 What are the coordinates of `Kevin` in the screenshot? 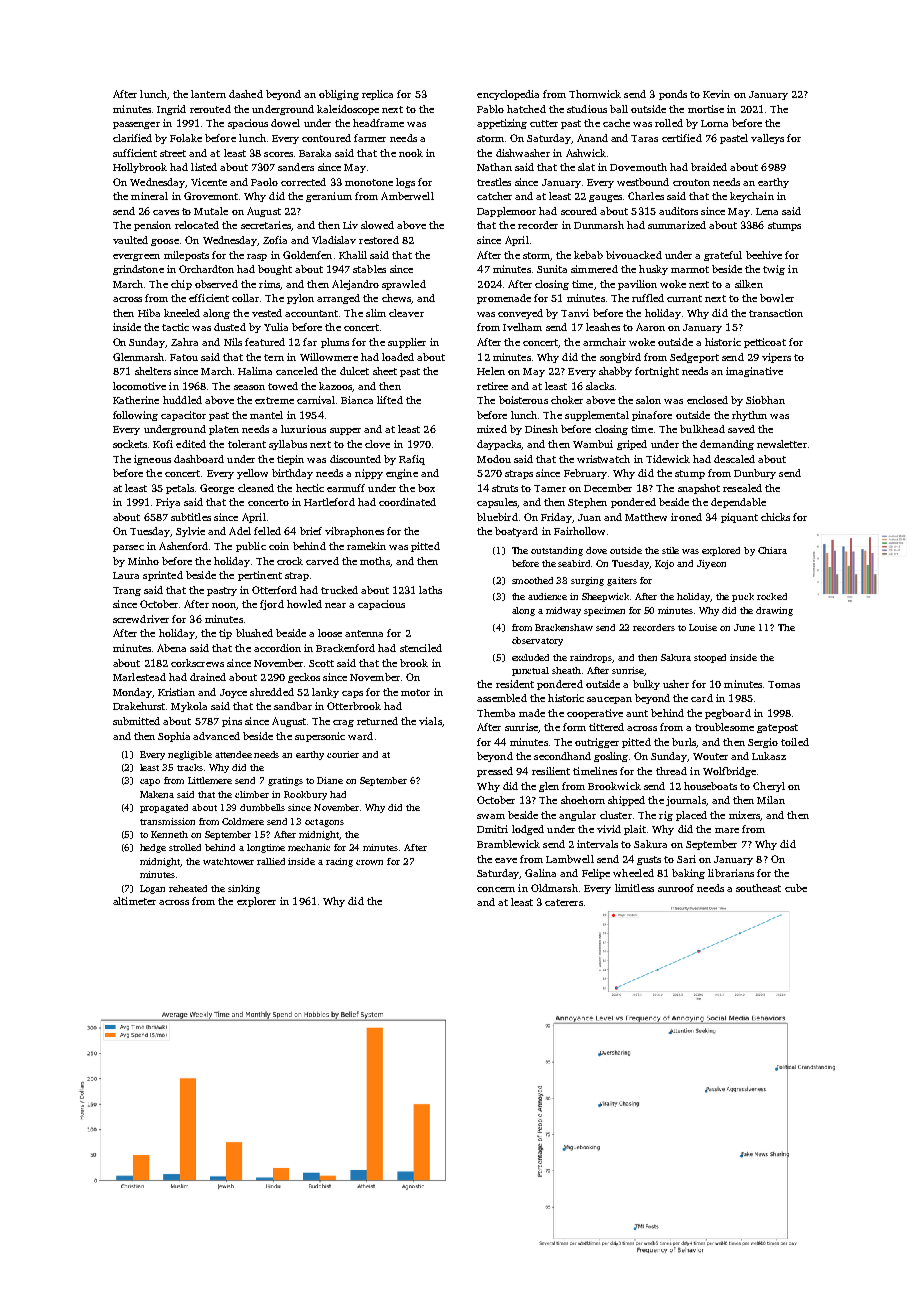 It's located at (716, 94).
